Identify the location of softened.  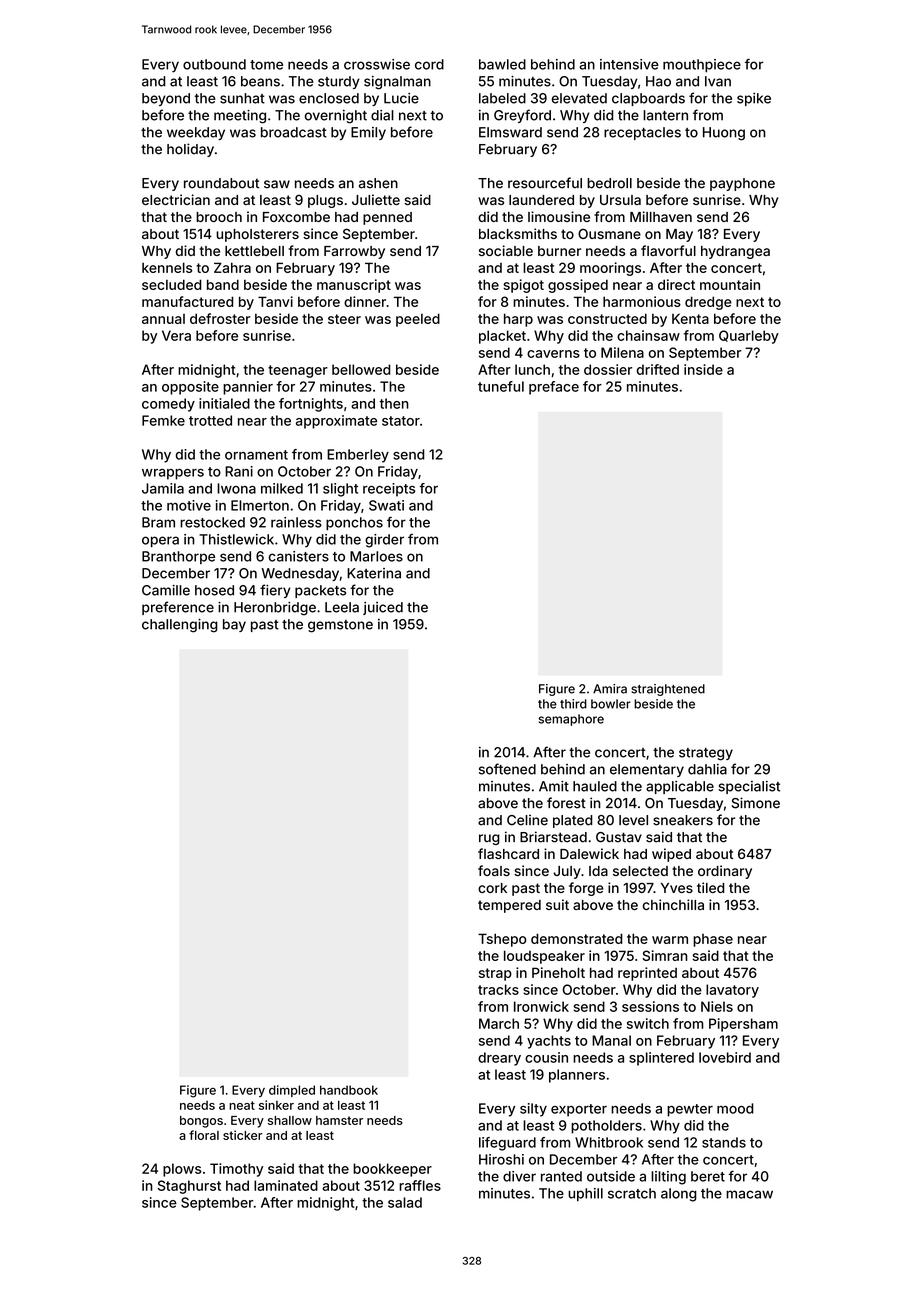
(507, 769).
